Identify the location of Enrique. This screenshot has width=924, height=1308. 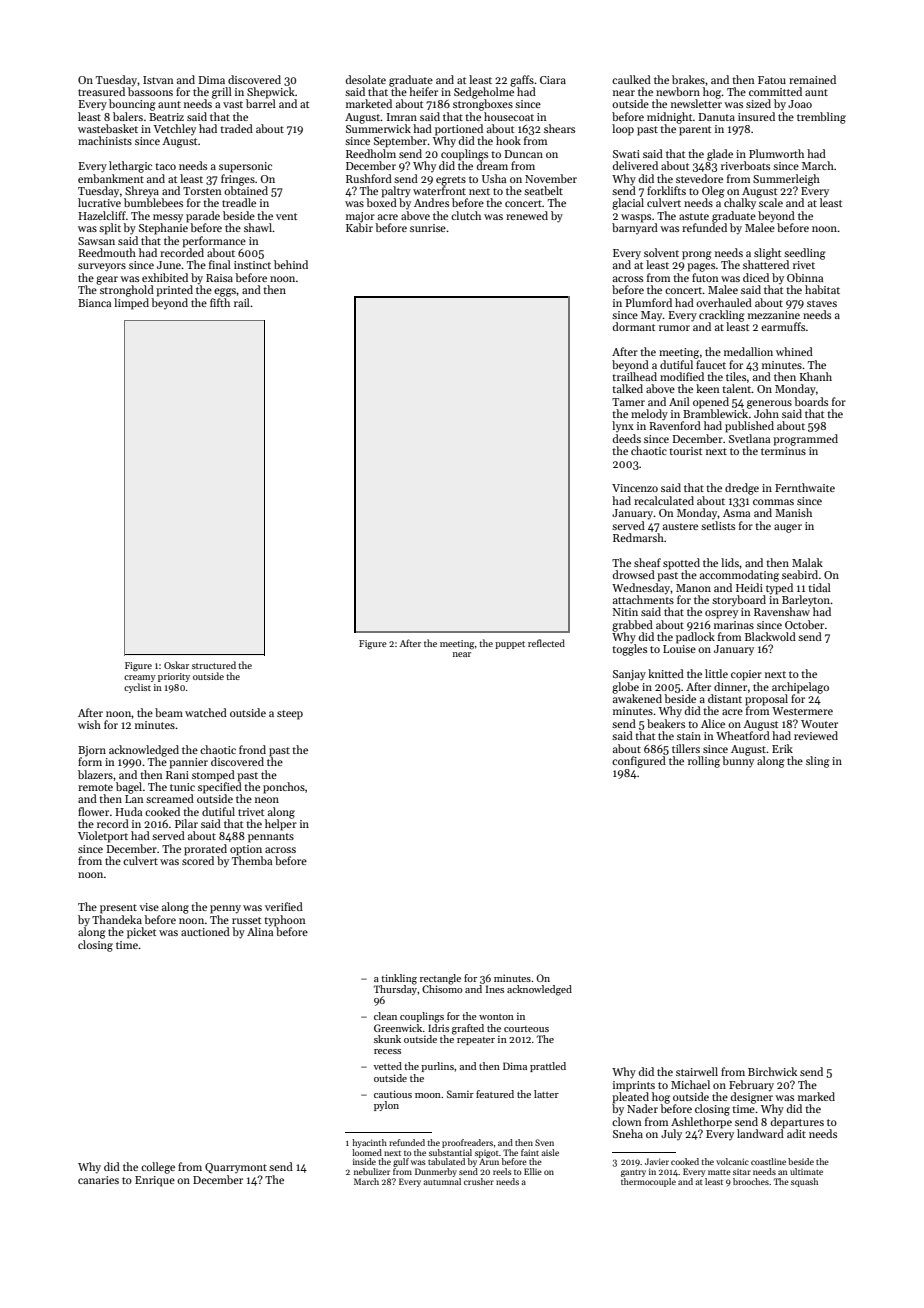
(155, 1181).
